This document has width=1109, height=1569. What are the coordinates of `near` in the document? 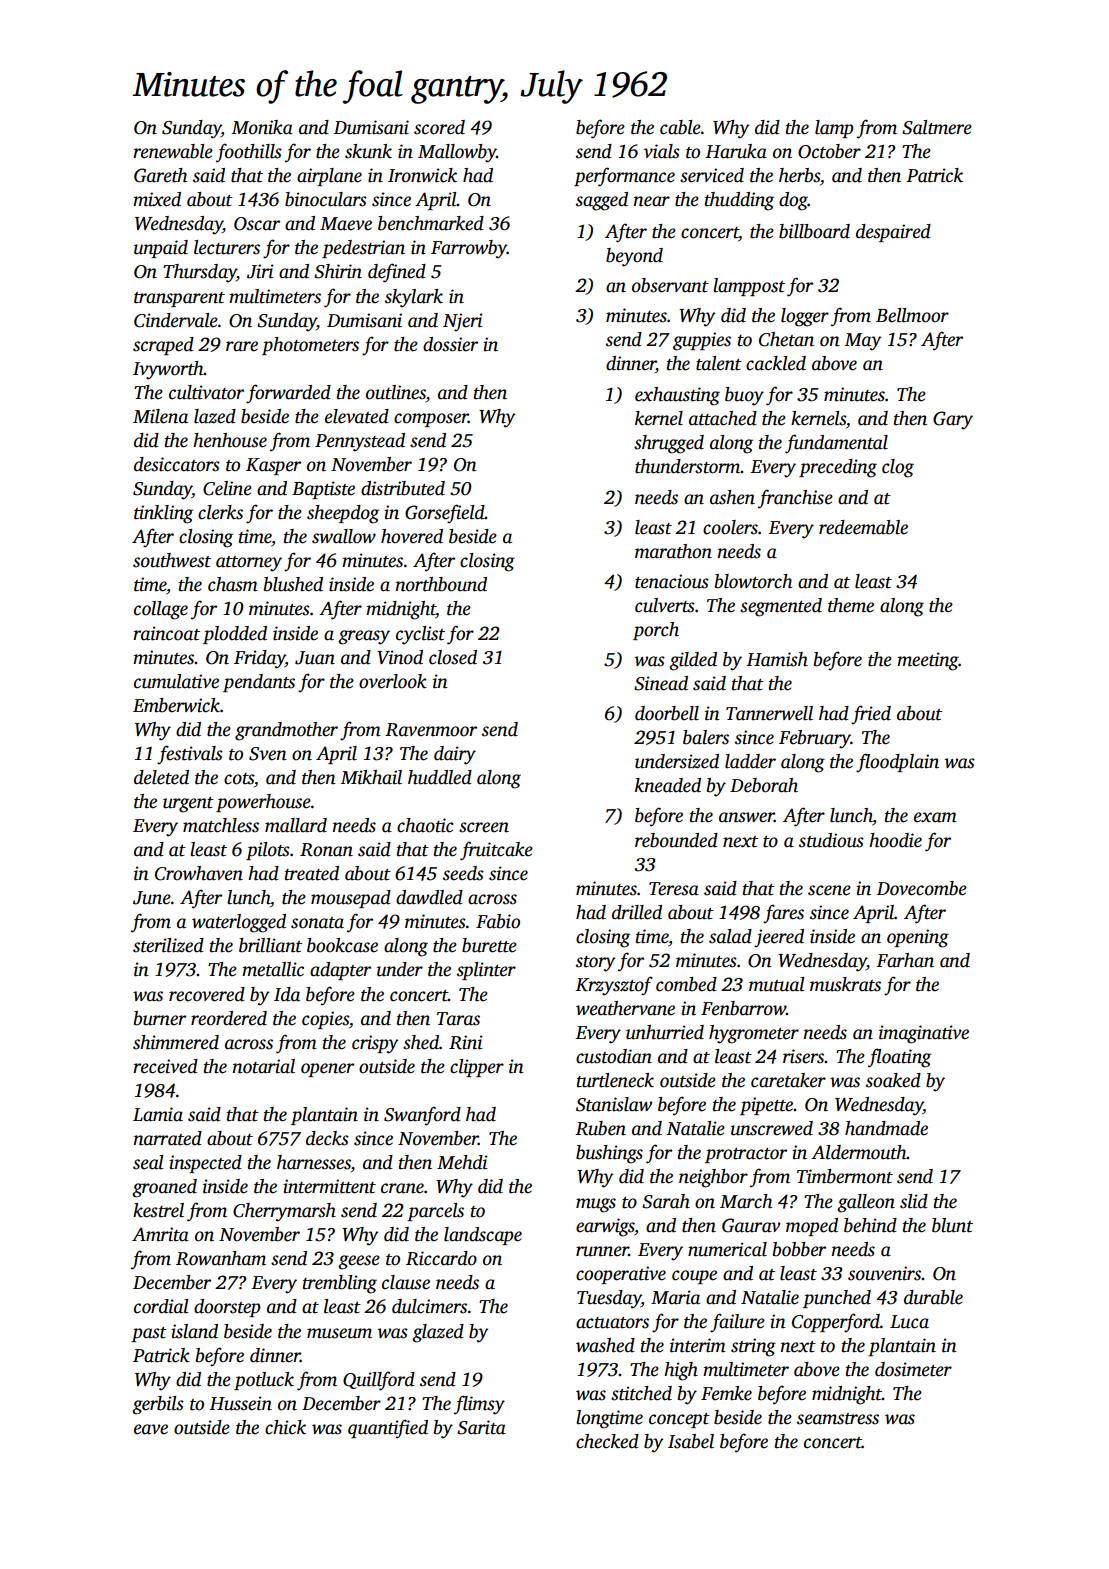 It's located at (652, 201).
